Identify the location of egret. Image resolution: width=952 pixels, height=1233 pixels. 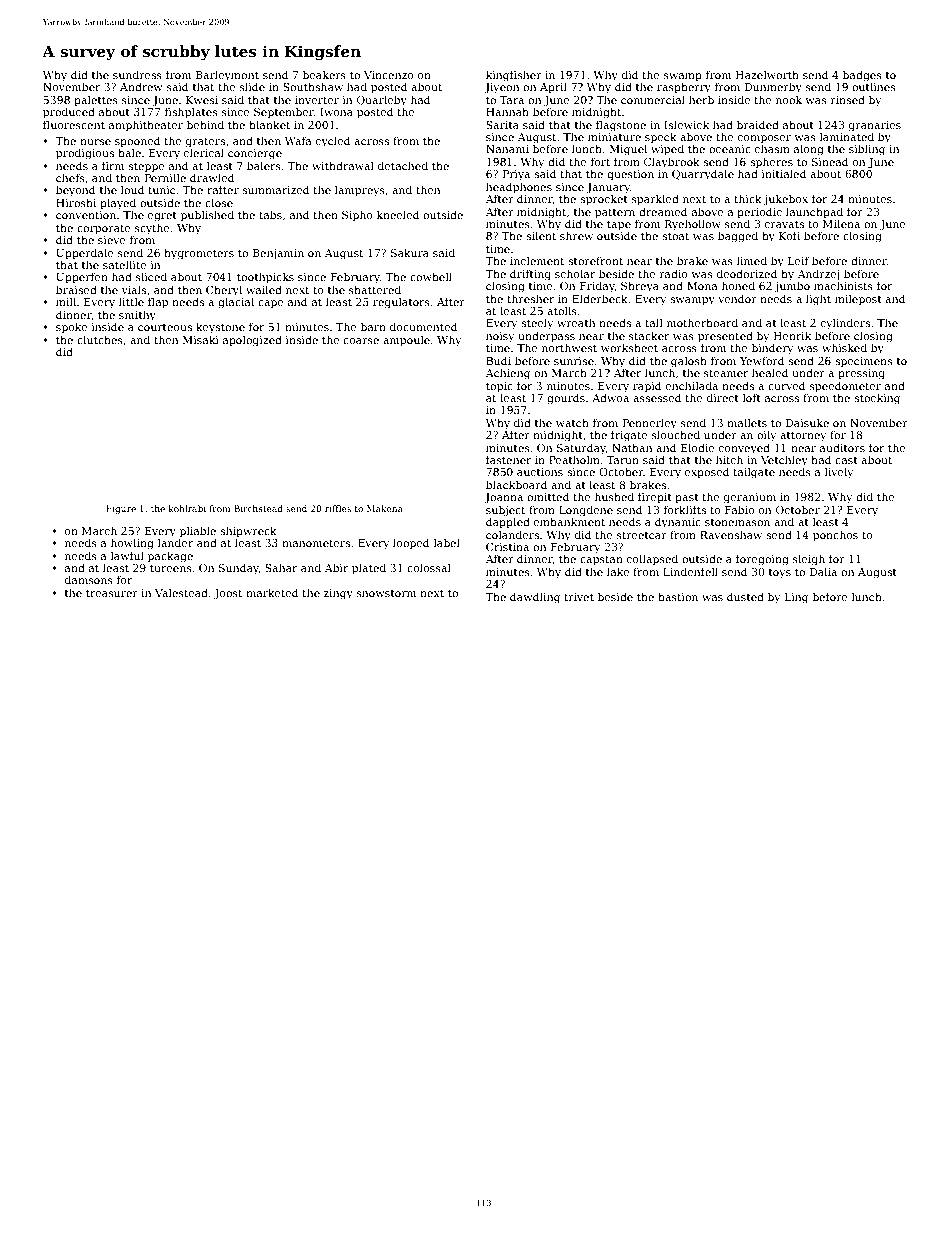
(162, 217).
